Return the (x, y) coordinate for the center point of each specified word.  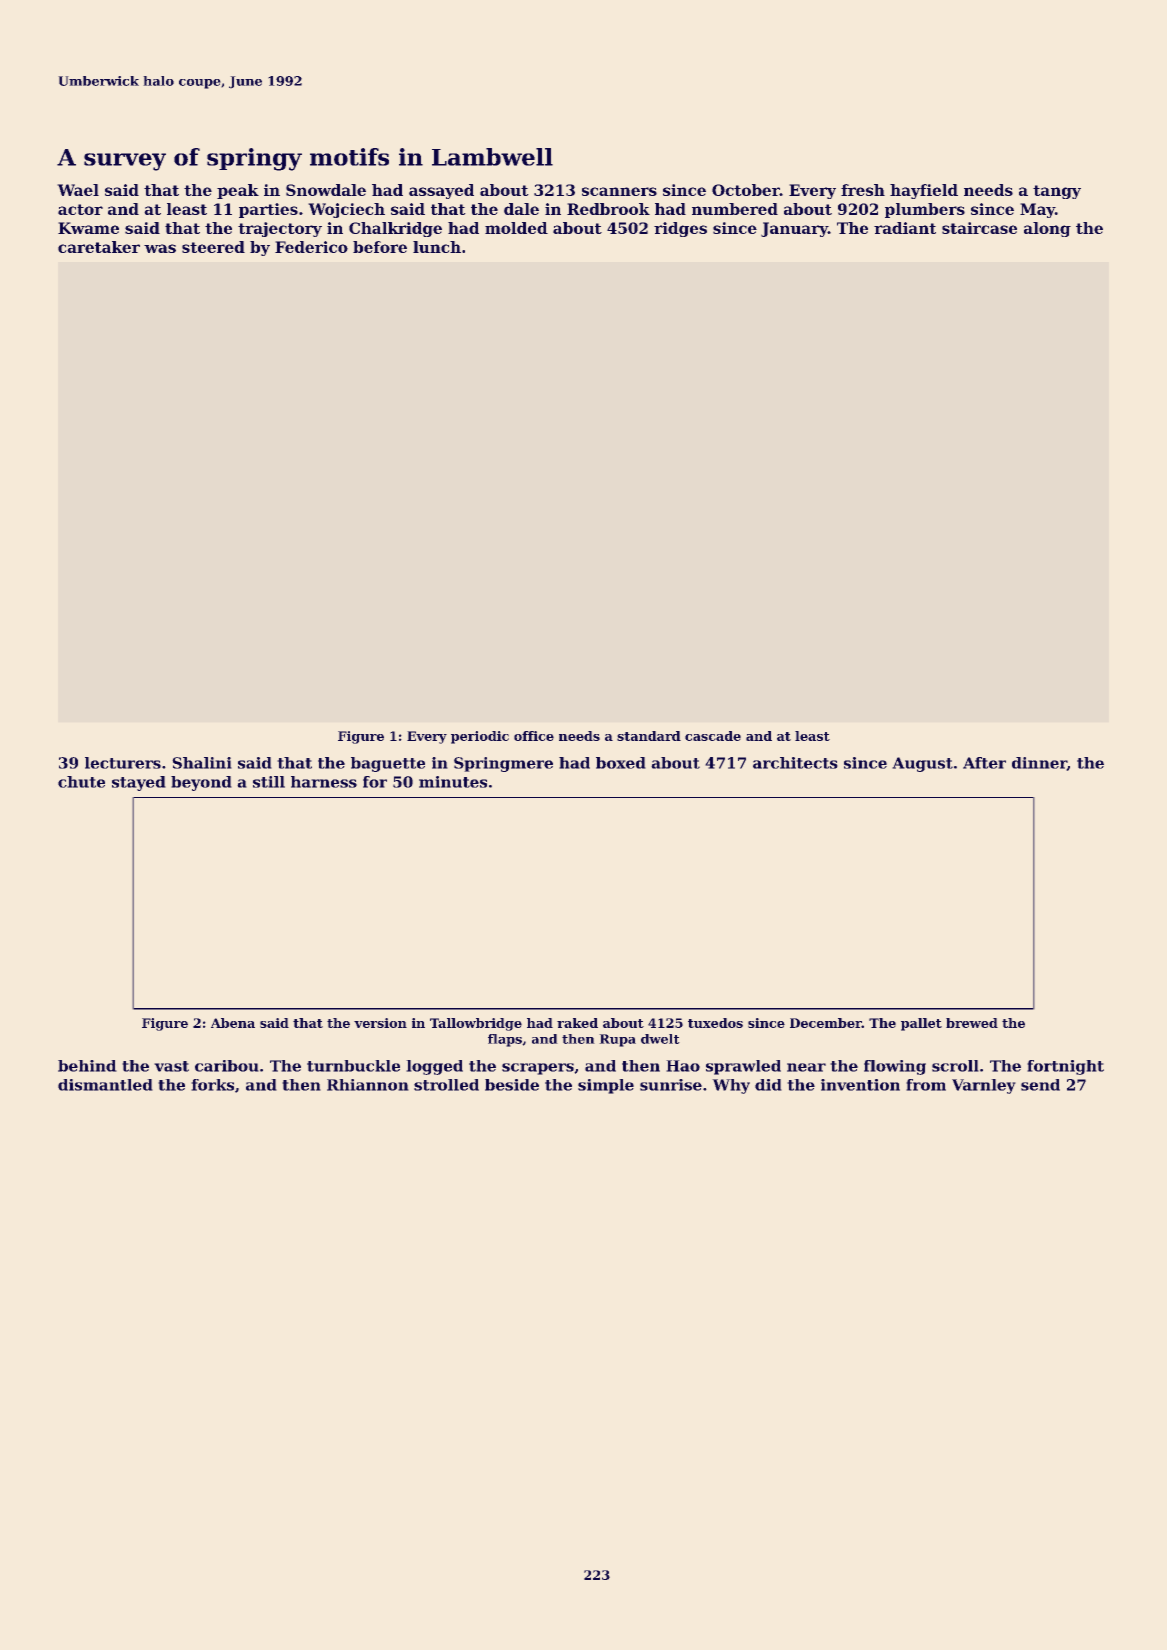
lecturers (123, 763)
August (922, 764)
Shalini (202, 763)
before (380, 247)
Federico (311, 247)
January (794, 229)
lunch (437, 247)
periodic (480, 737)
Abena (233, 1023)
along (1047, 229)
